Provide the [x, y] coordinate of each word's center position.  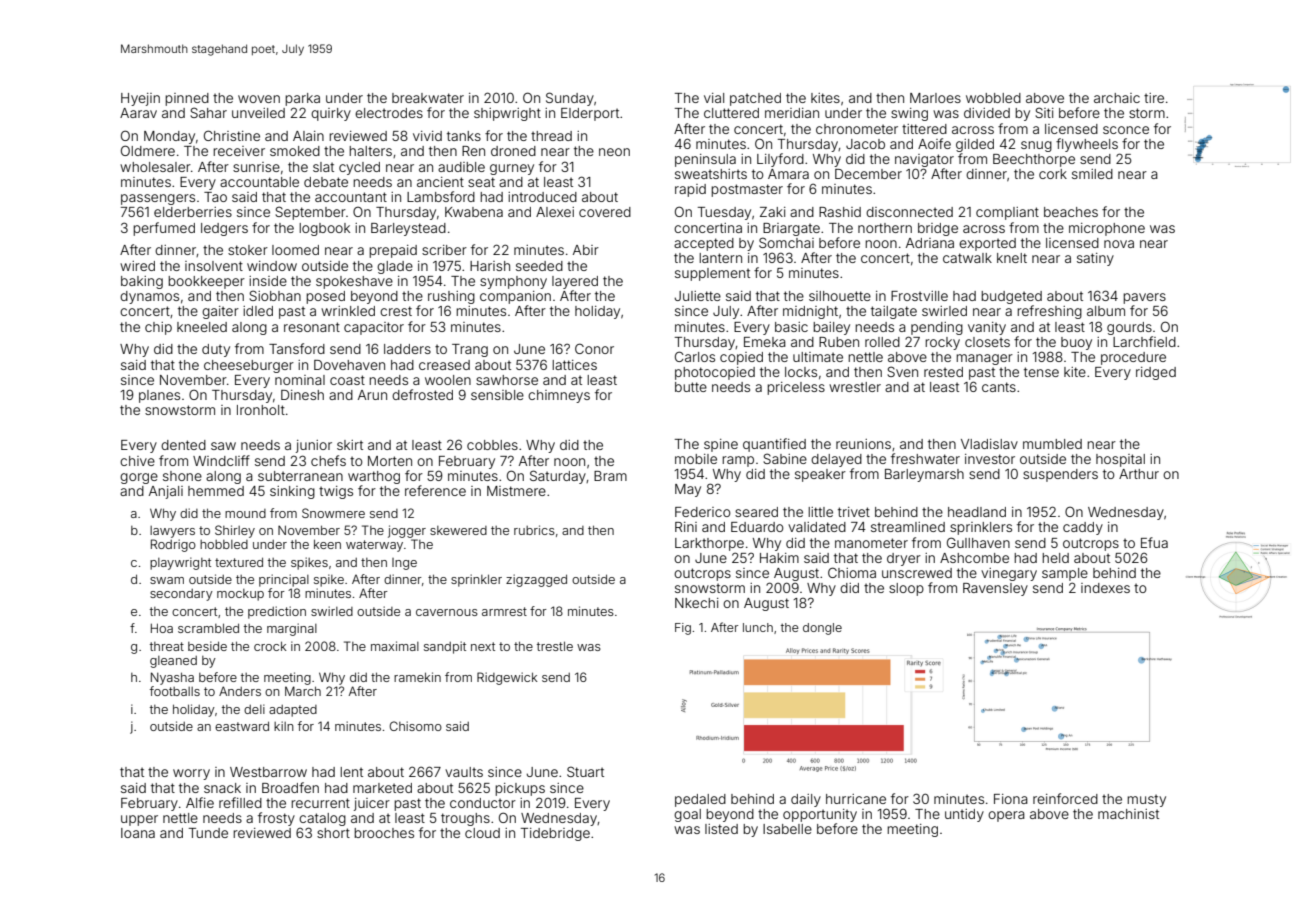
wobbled [993, 98]
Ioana [138, 833]
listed [721, 829]
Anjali [166, 492]
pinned [187, 99]
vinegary [1009, 574]
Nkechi [697, 603]
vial [714, 98]
